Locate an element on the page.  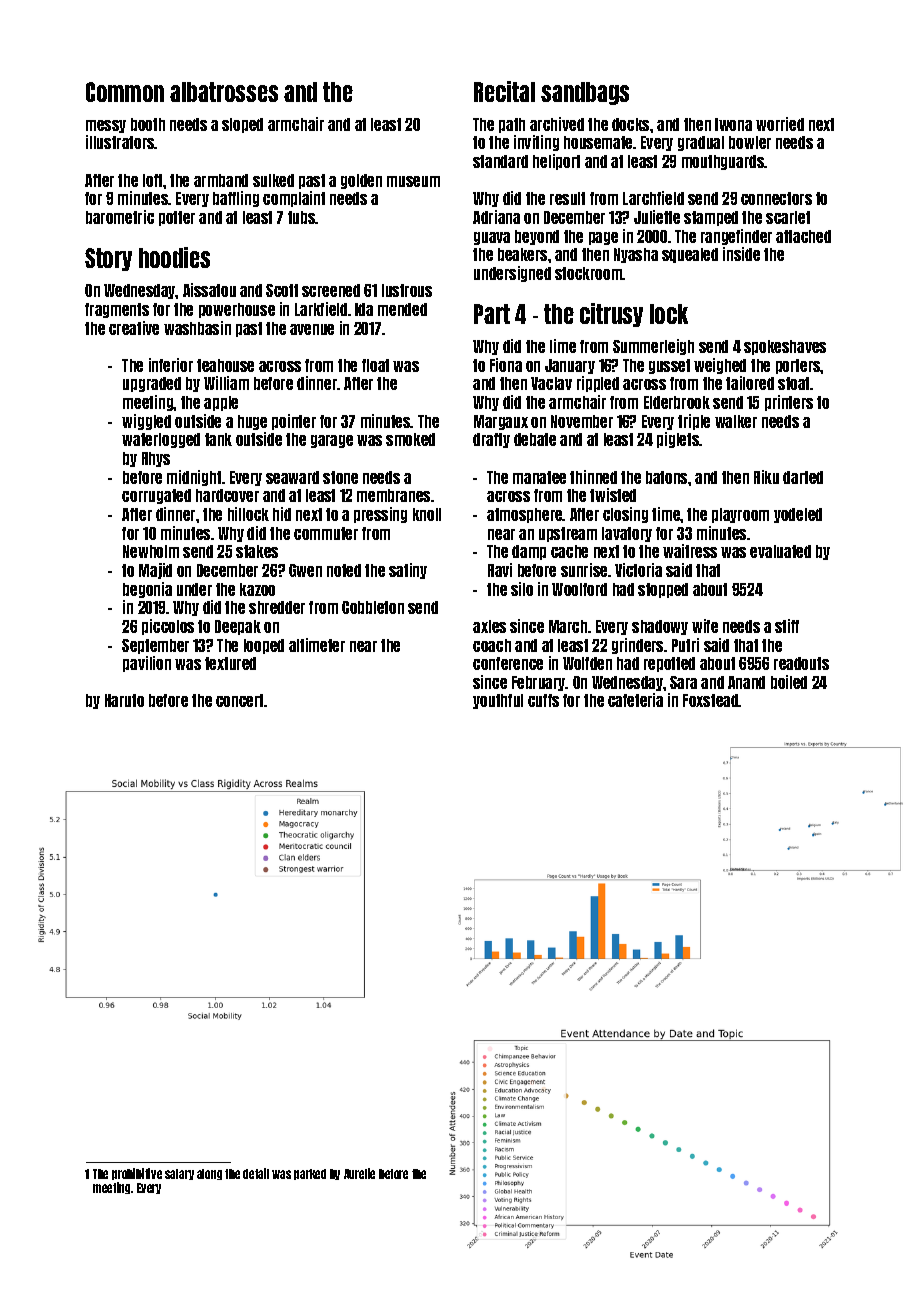
youthful is located at coordinates (498, 701).
